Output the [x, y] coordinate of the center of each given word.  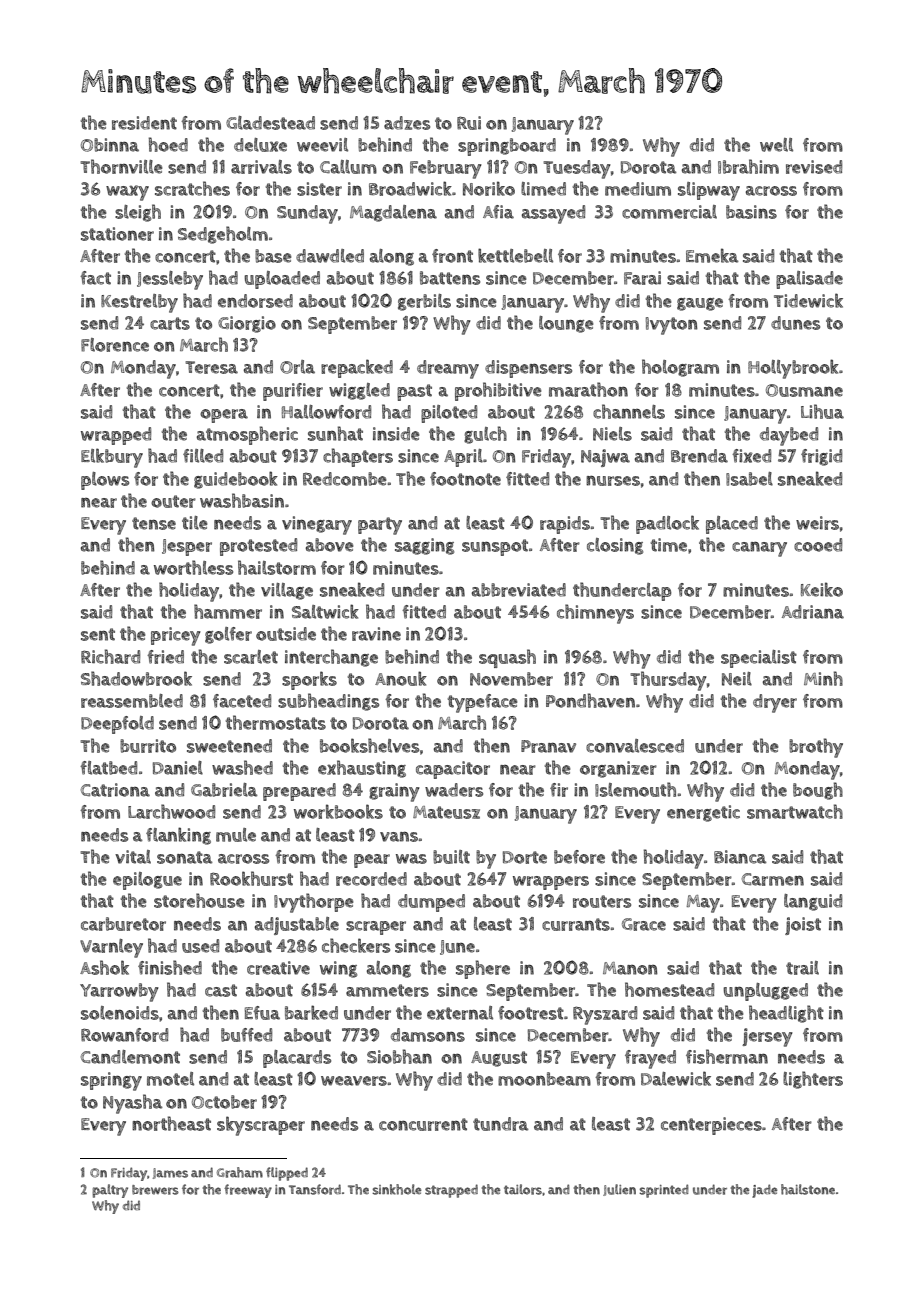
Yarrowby [119, 992]
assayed [553, 214]
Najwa [605, 458]
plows [105, 481]
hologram [680, 368]
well [776, 145]
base [273, 256]
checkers [356, 945]
